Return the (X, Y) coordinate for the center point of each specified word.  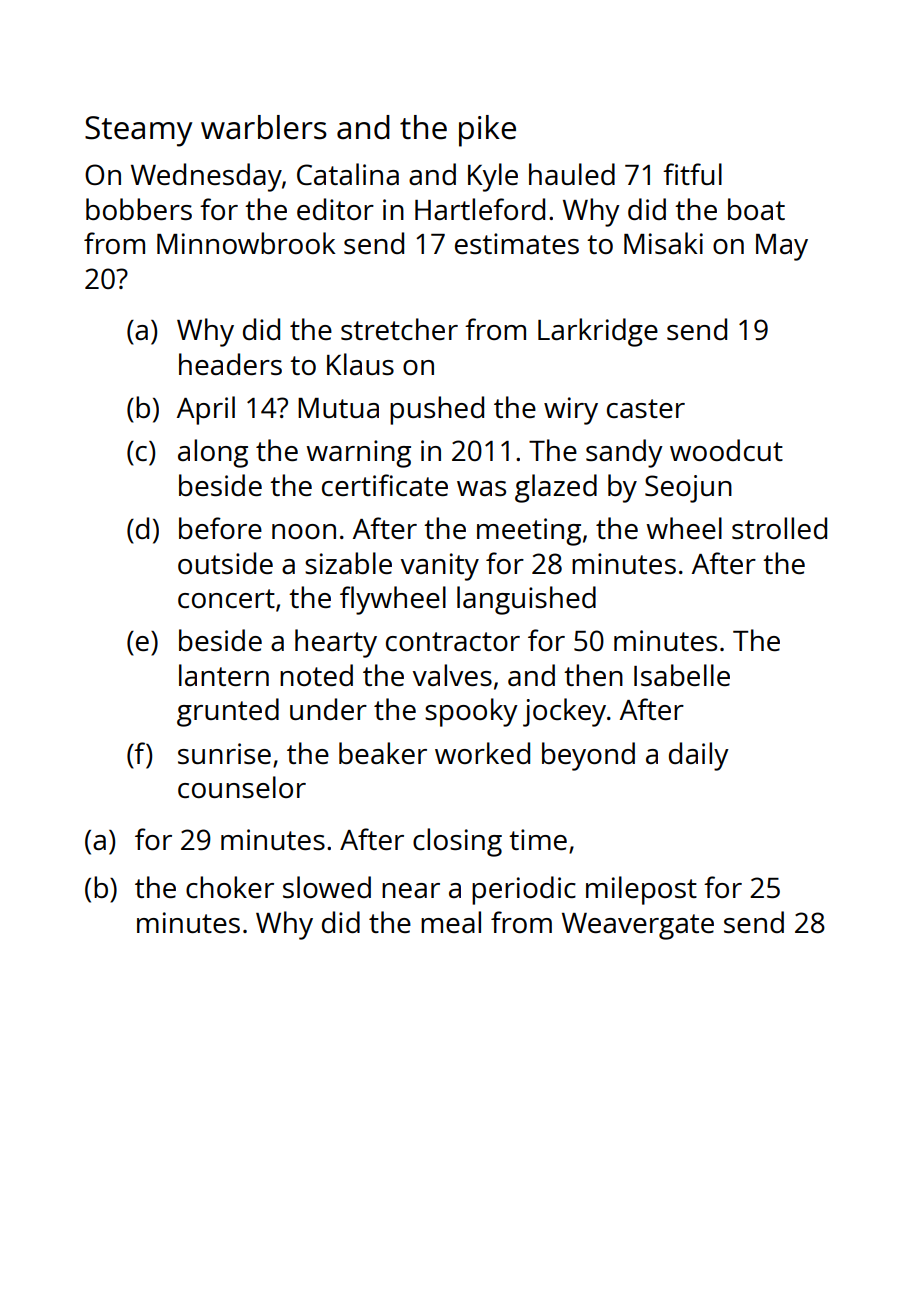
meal (451, 922)
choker (230, 887)
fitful (692, 174)
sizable (348, 563)
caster (646, 408)
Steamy (138, 131)
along (213, 453)
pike (487, 131)
